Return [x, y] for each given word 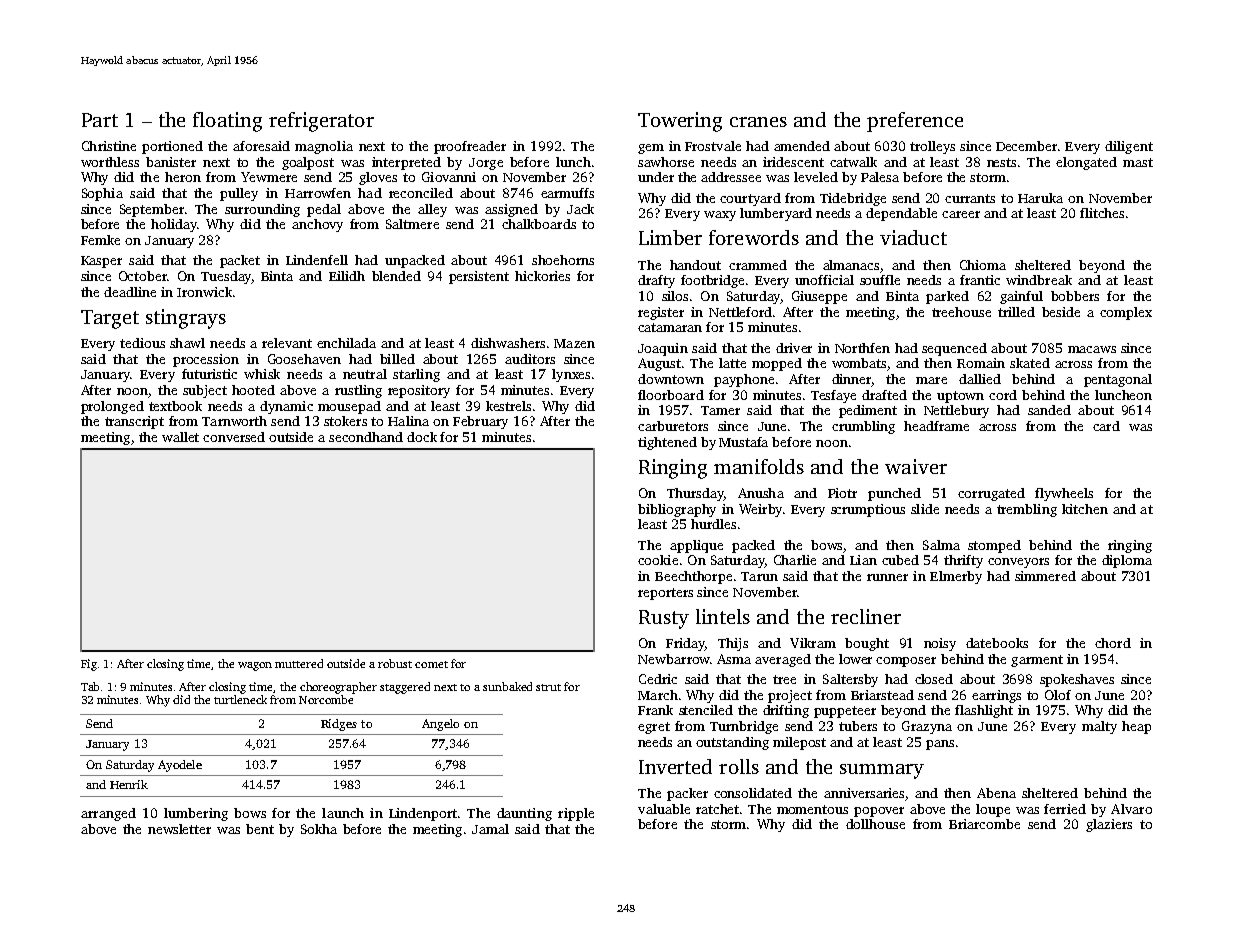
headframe [936, 426]
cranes [758, 122]
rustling [358, 391]
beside [1061, 312]
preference [915, 122]
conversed [234, 437]
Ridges [339, 725]
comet [431, 664]
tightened [667, 443]
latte [732, 363]
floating [227, 122]
